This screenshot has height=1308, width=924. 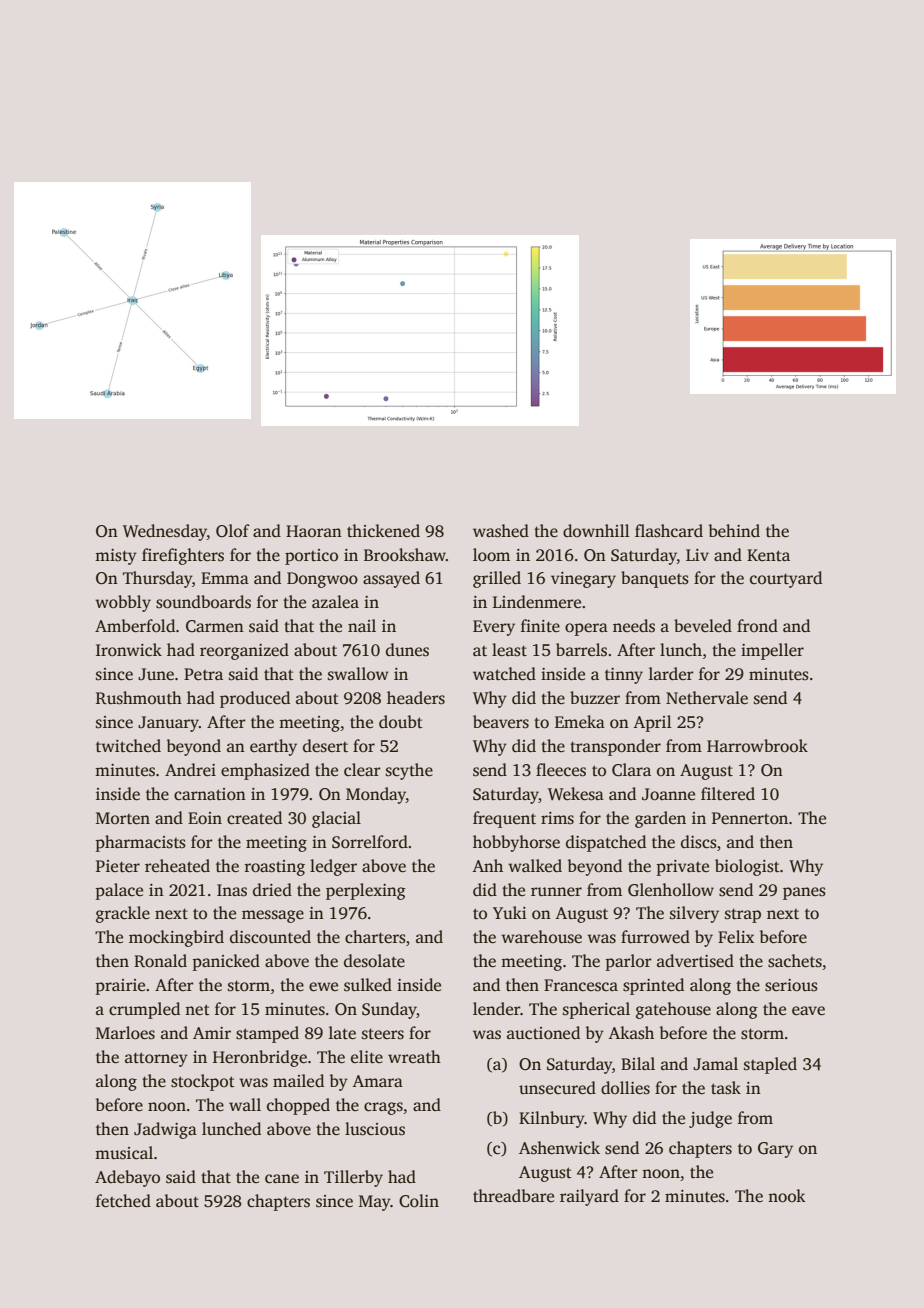 I want to click on warehouse, so click(x=541, y=937).
